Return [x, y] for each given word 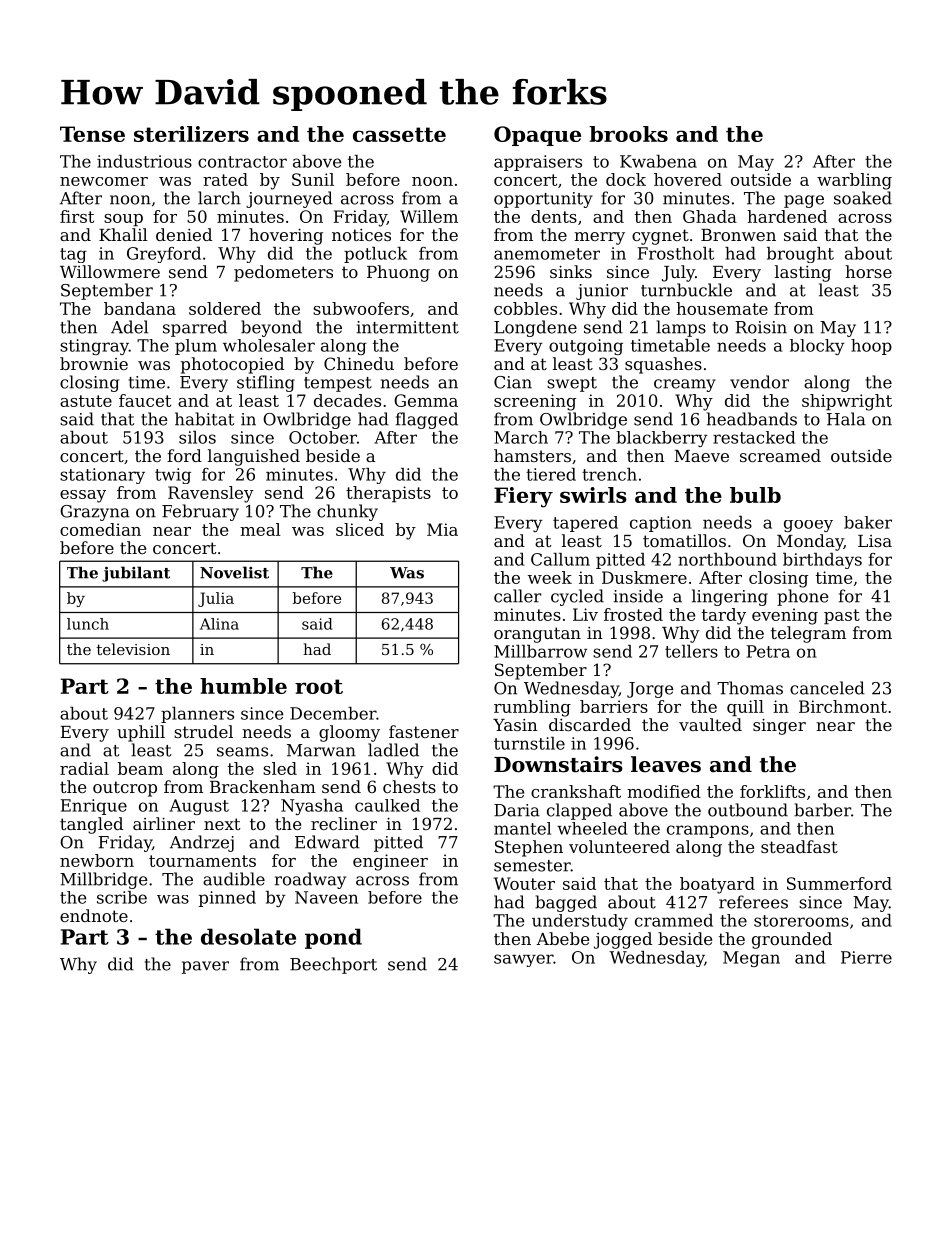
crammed [674, 920]
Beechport [333, 965]
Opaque [537, 136]
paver [205, 967]
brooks [628, 134]
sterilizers [191, 134]
